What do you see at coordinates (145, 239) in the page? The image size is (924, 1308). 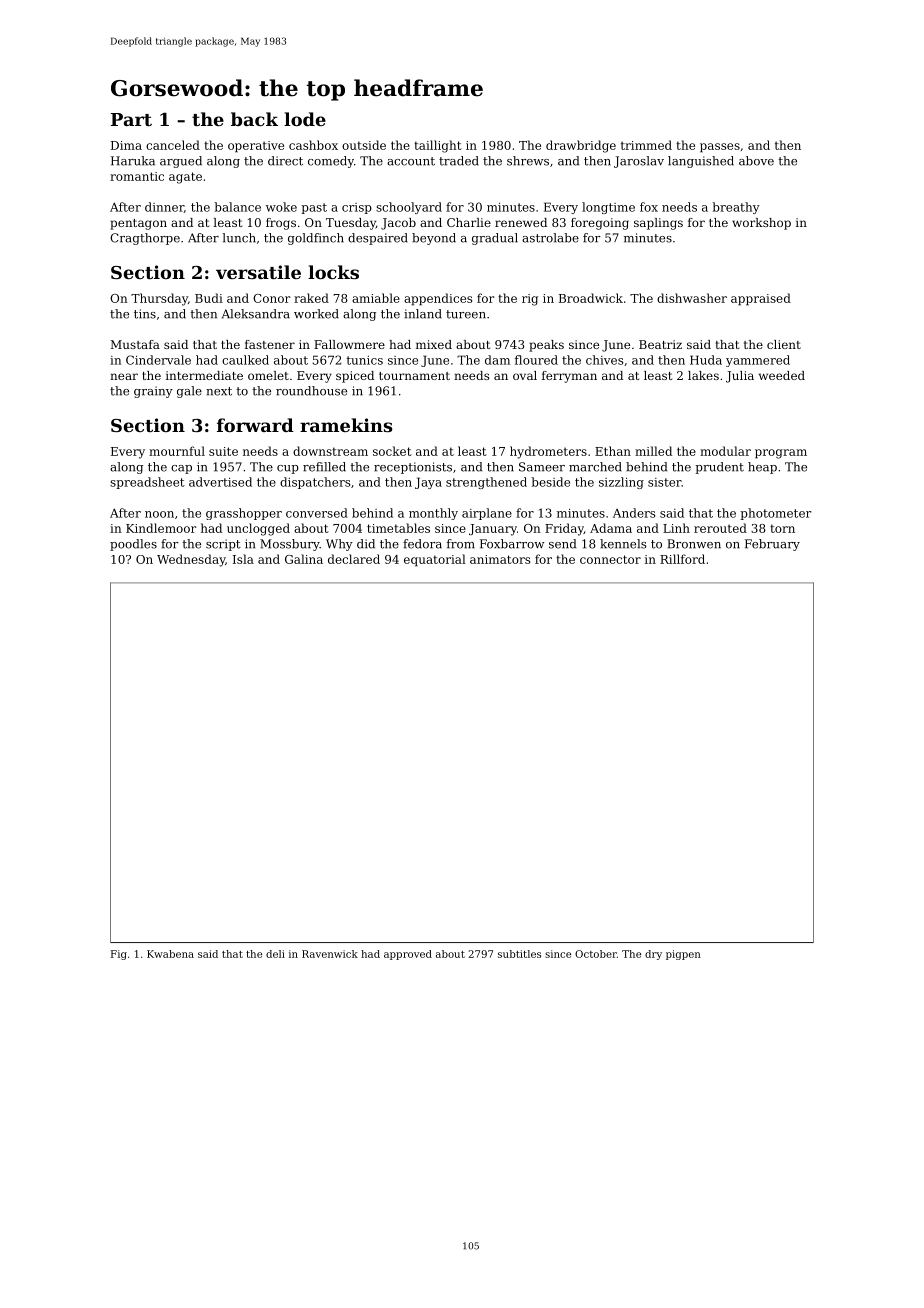 I see `Cragthorpe` at bounding box center [145, 239].
